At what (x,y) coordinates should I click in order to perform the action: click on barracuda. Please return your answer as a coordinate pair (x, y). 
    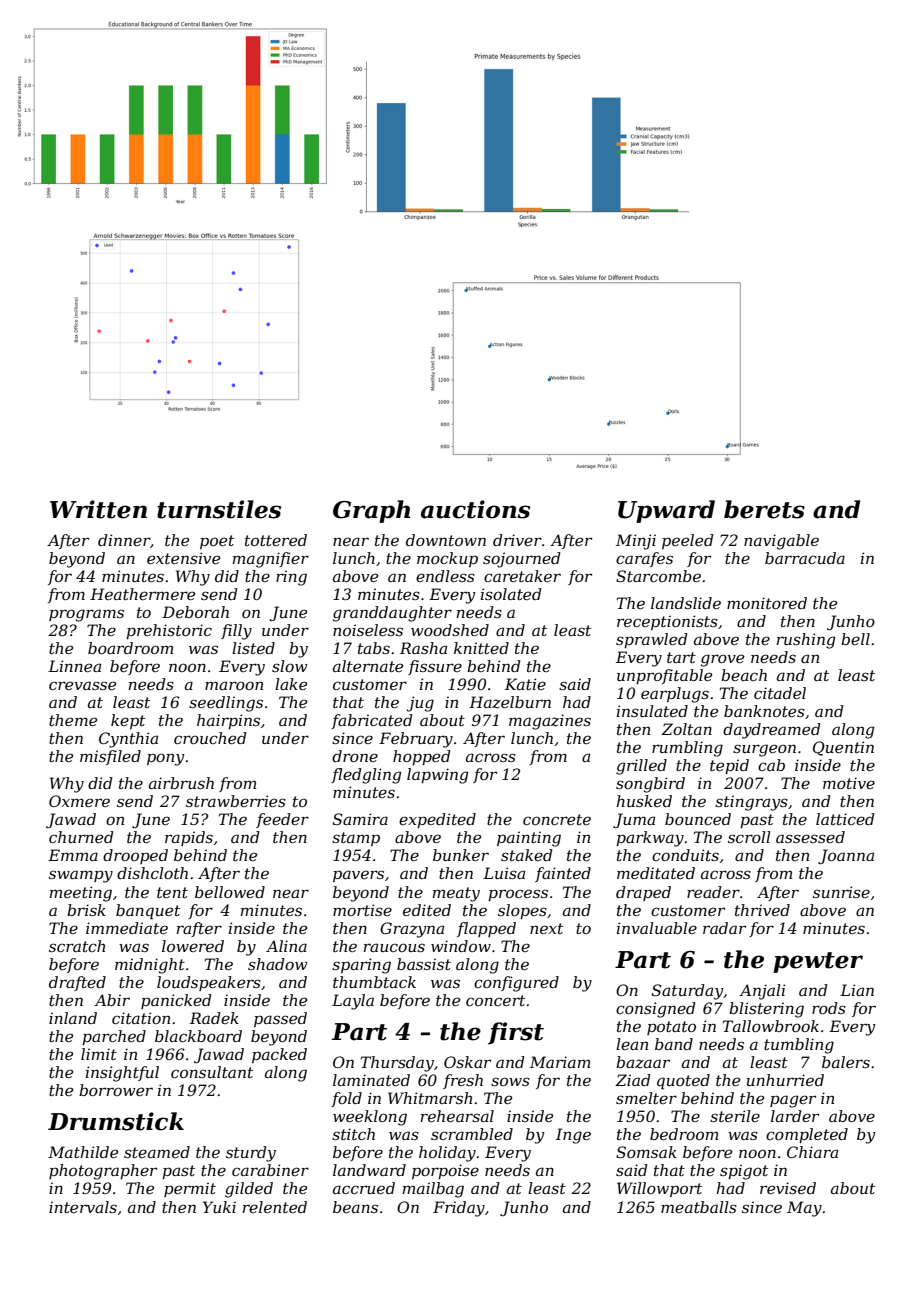
    Looking at the image, I should click on (805, 558).
